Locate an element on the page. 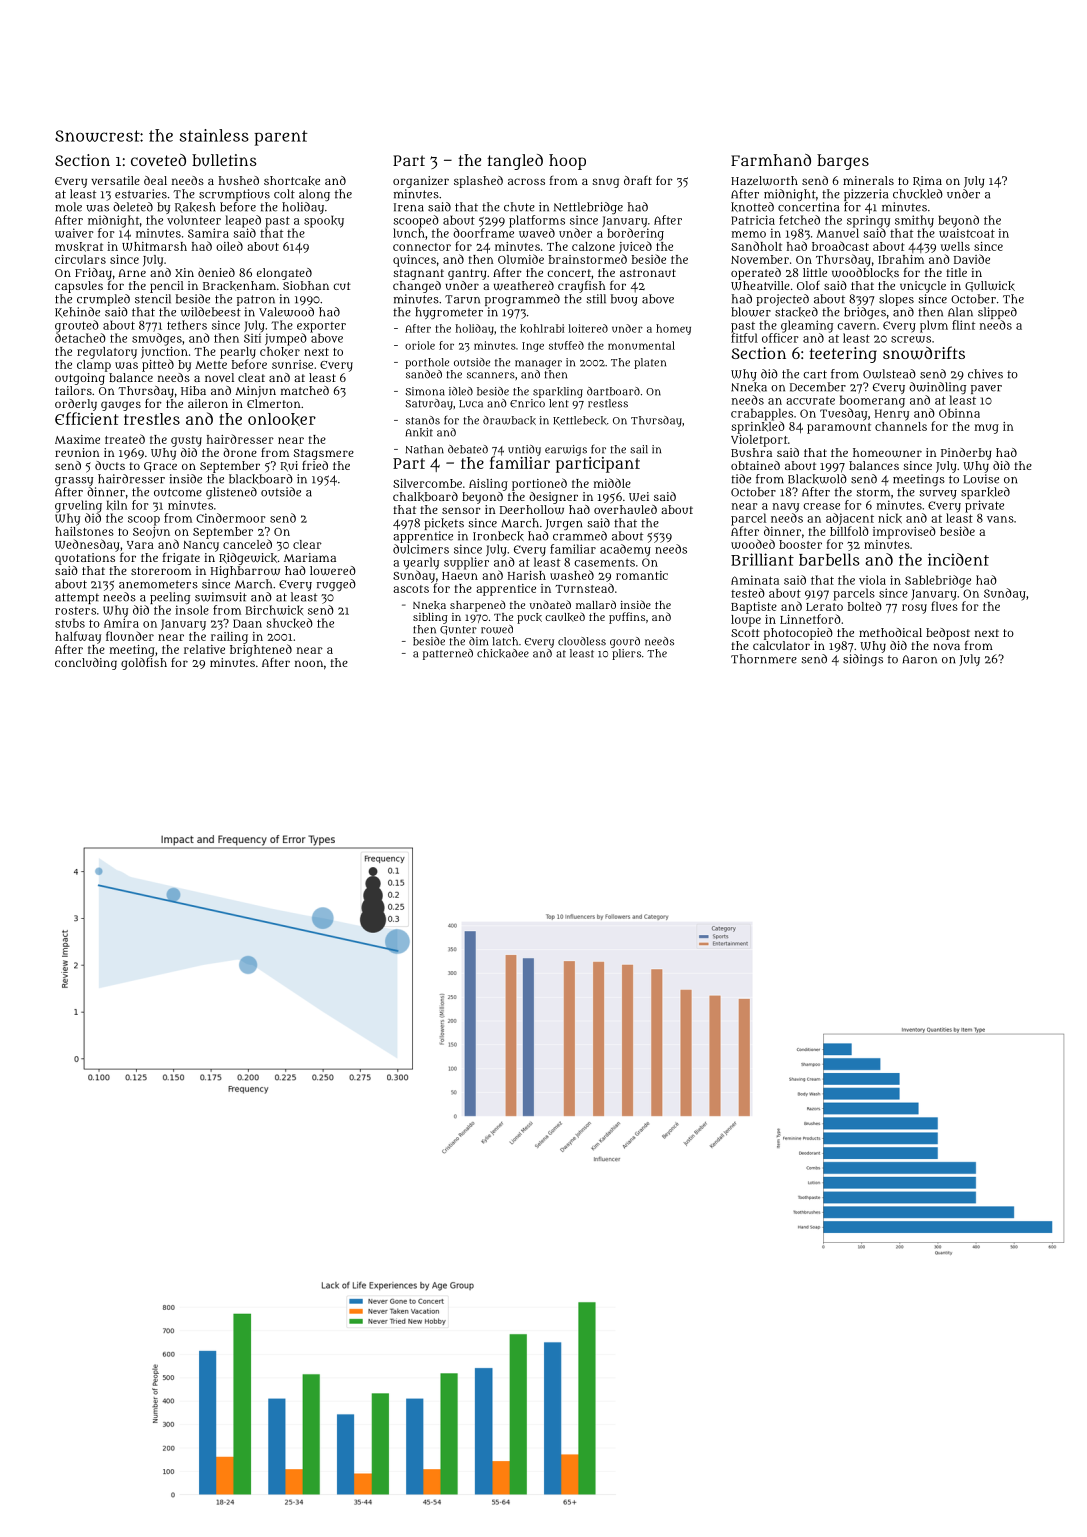  coveted is located at coordinates (158, 160).
